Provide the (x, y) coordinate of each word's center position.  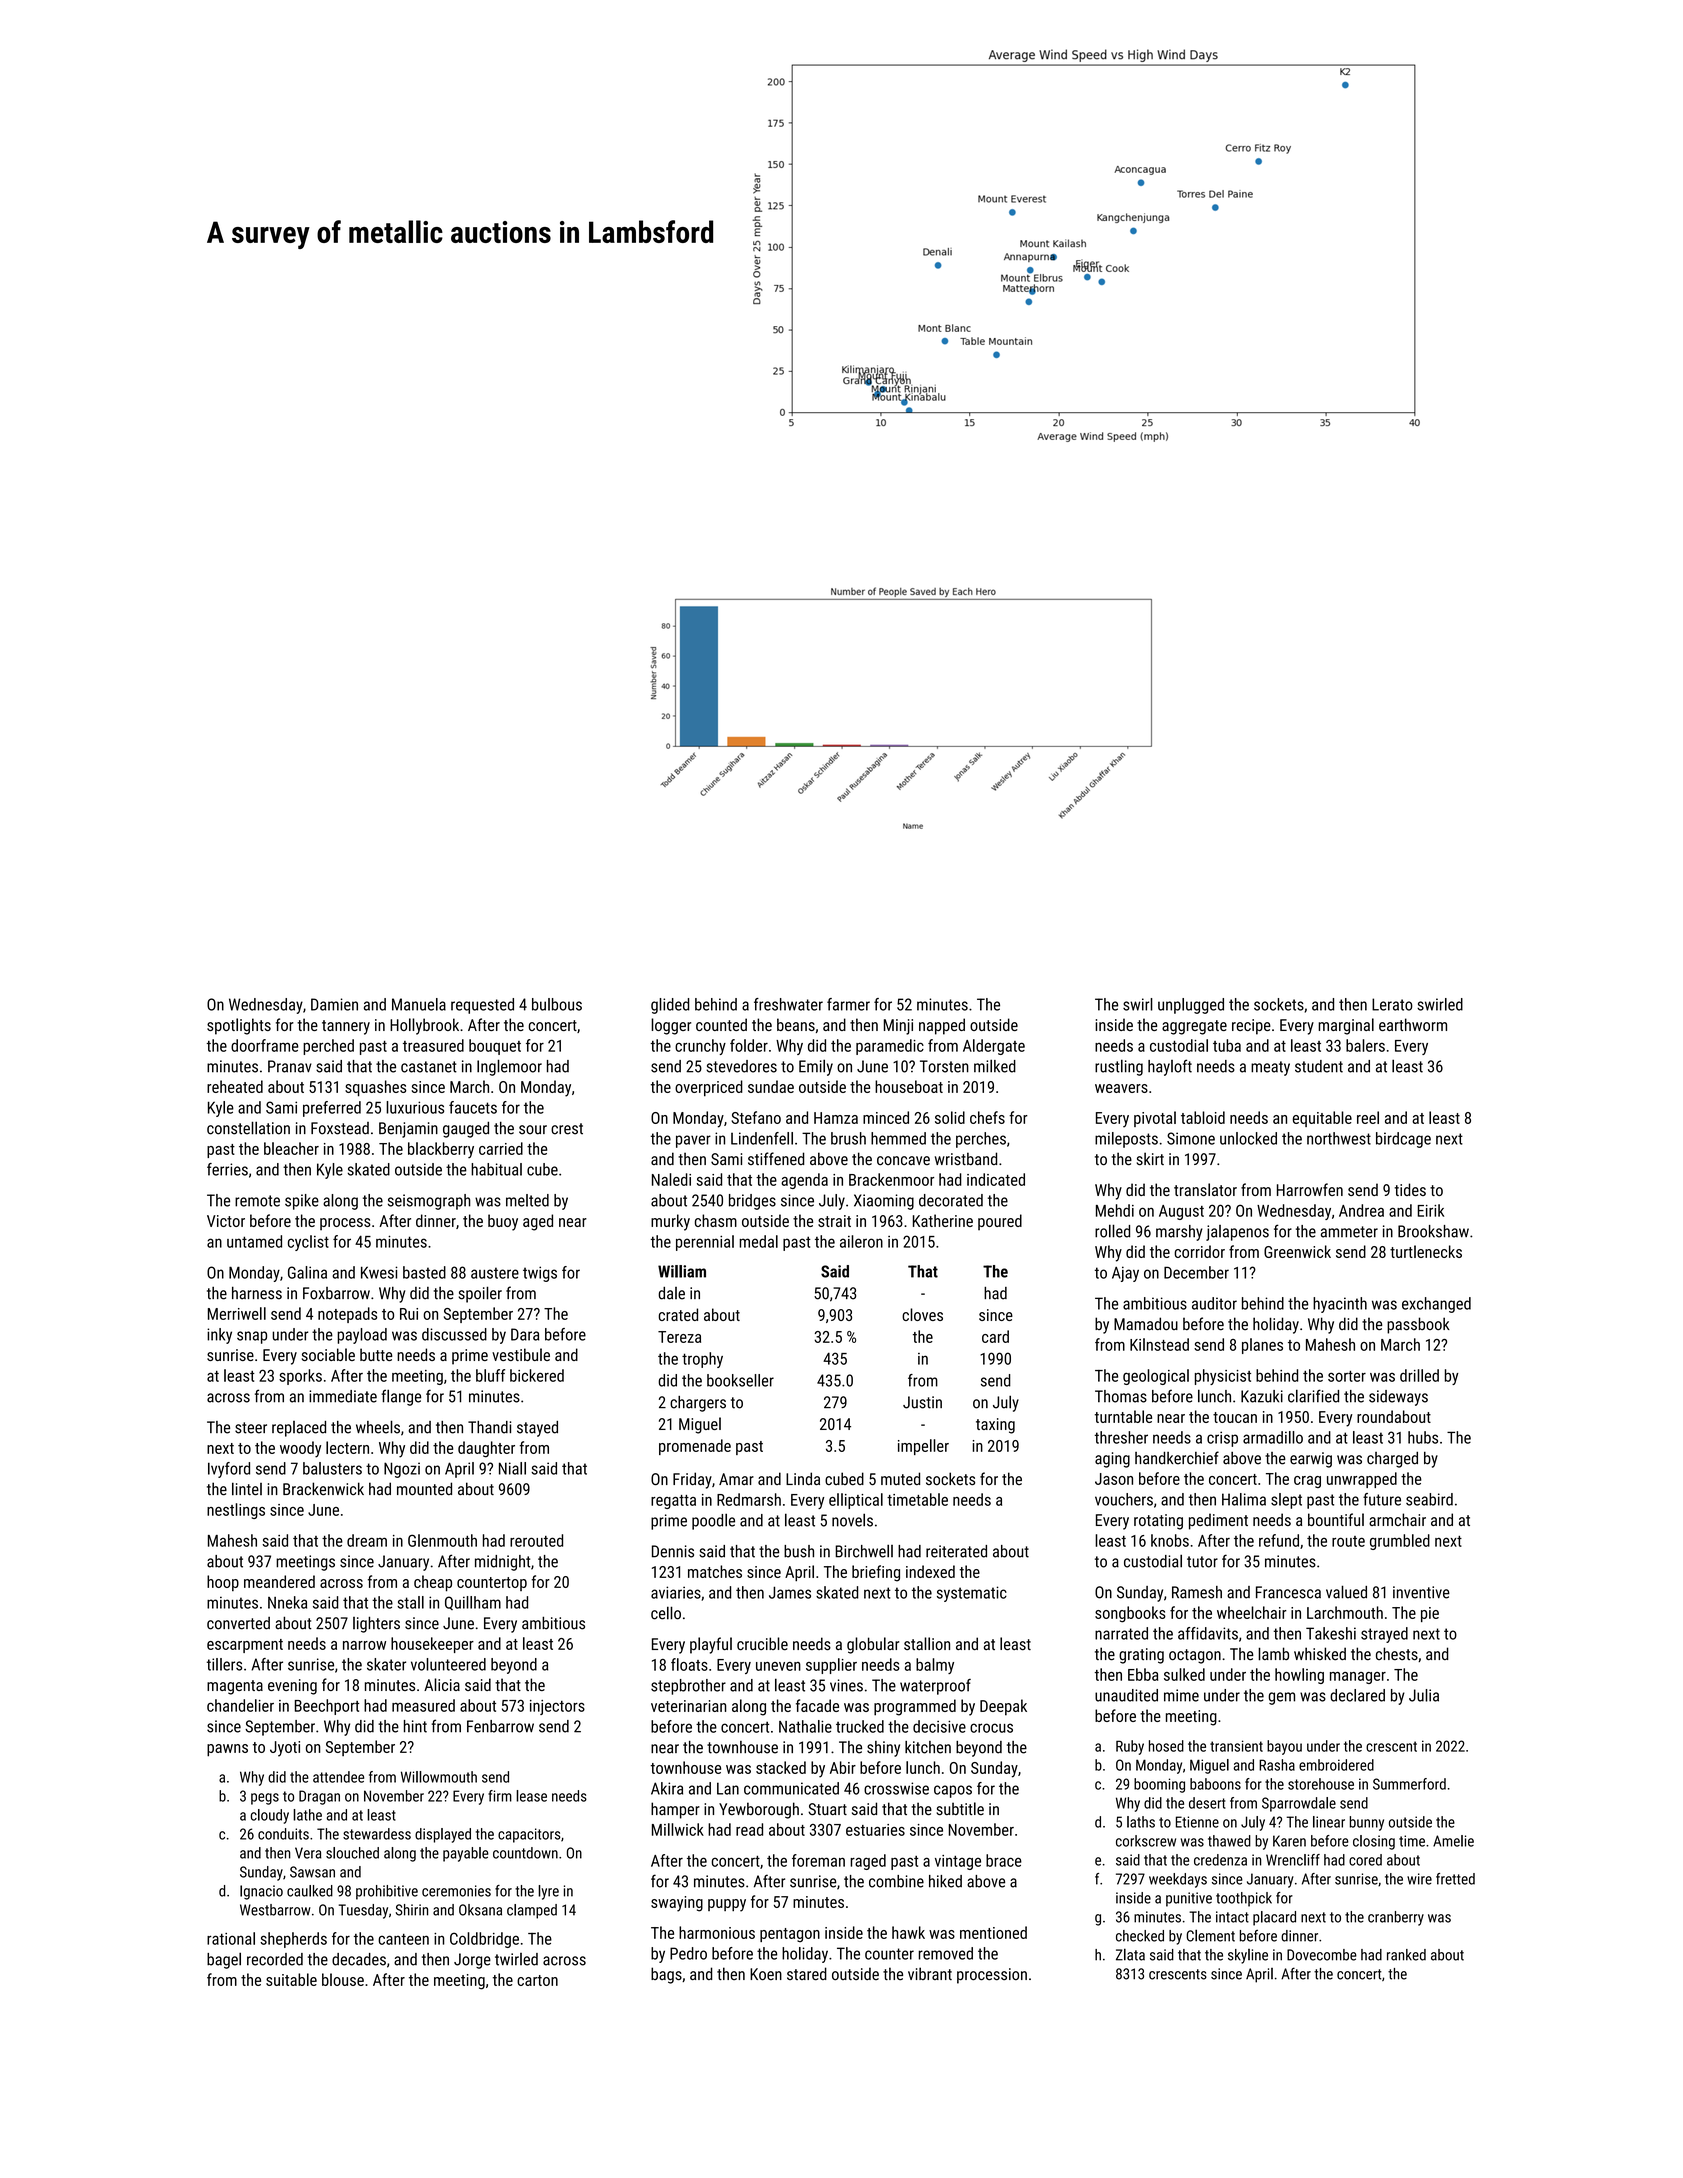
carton (537, 1980)
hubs (1423, 1437)
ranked (1406, 1955)
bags (666, 1975)
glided (670, 1006)
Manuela (419, 1004)
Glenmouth (442, 1540)
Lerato (1392, 1004)
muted (900, 1479)
